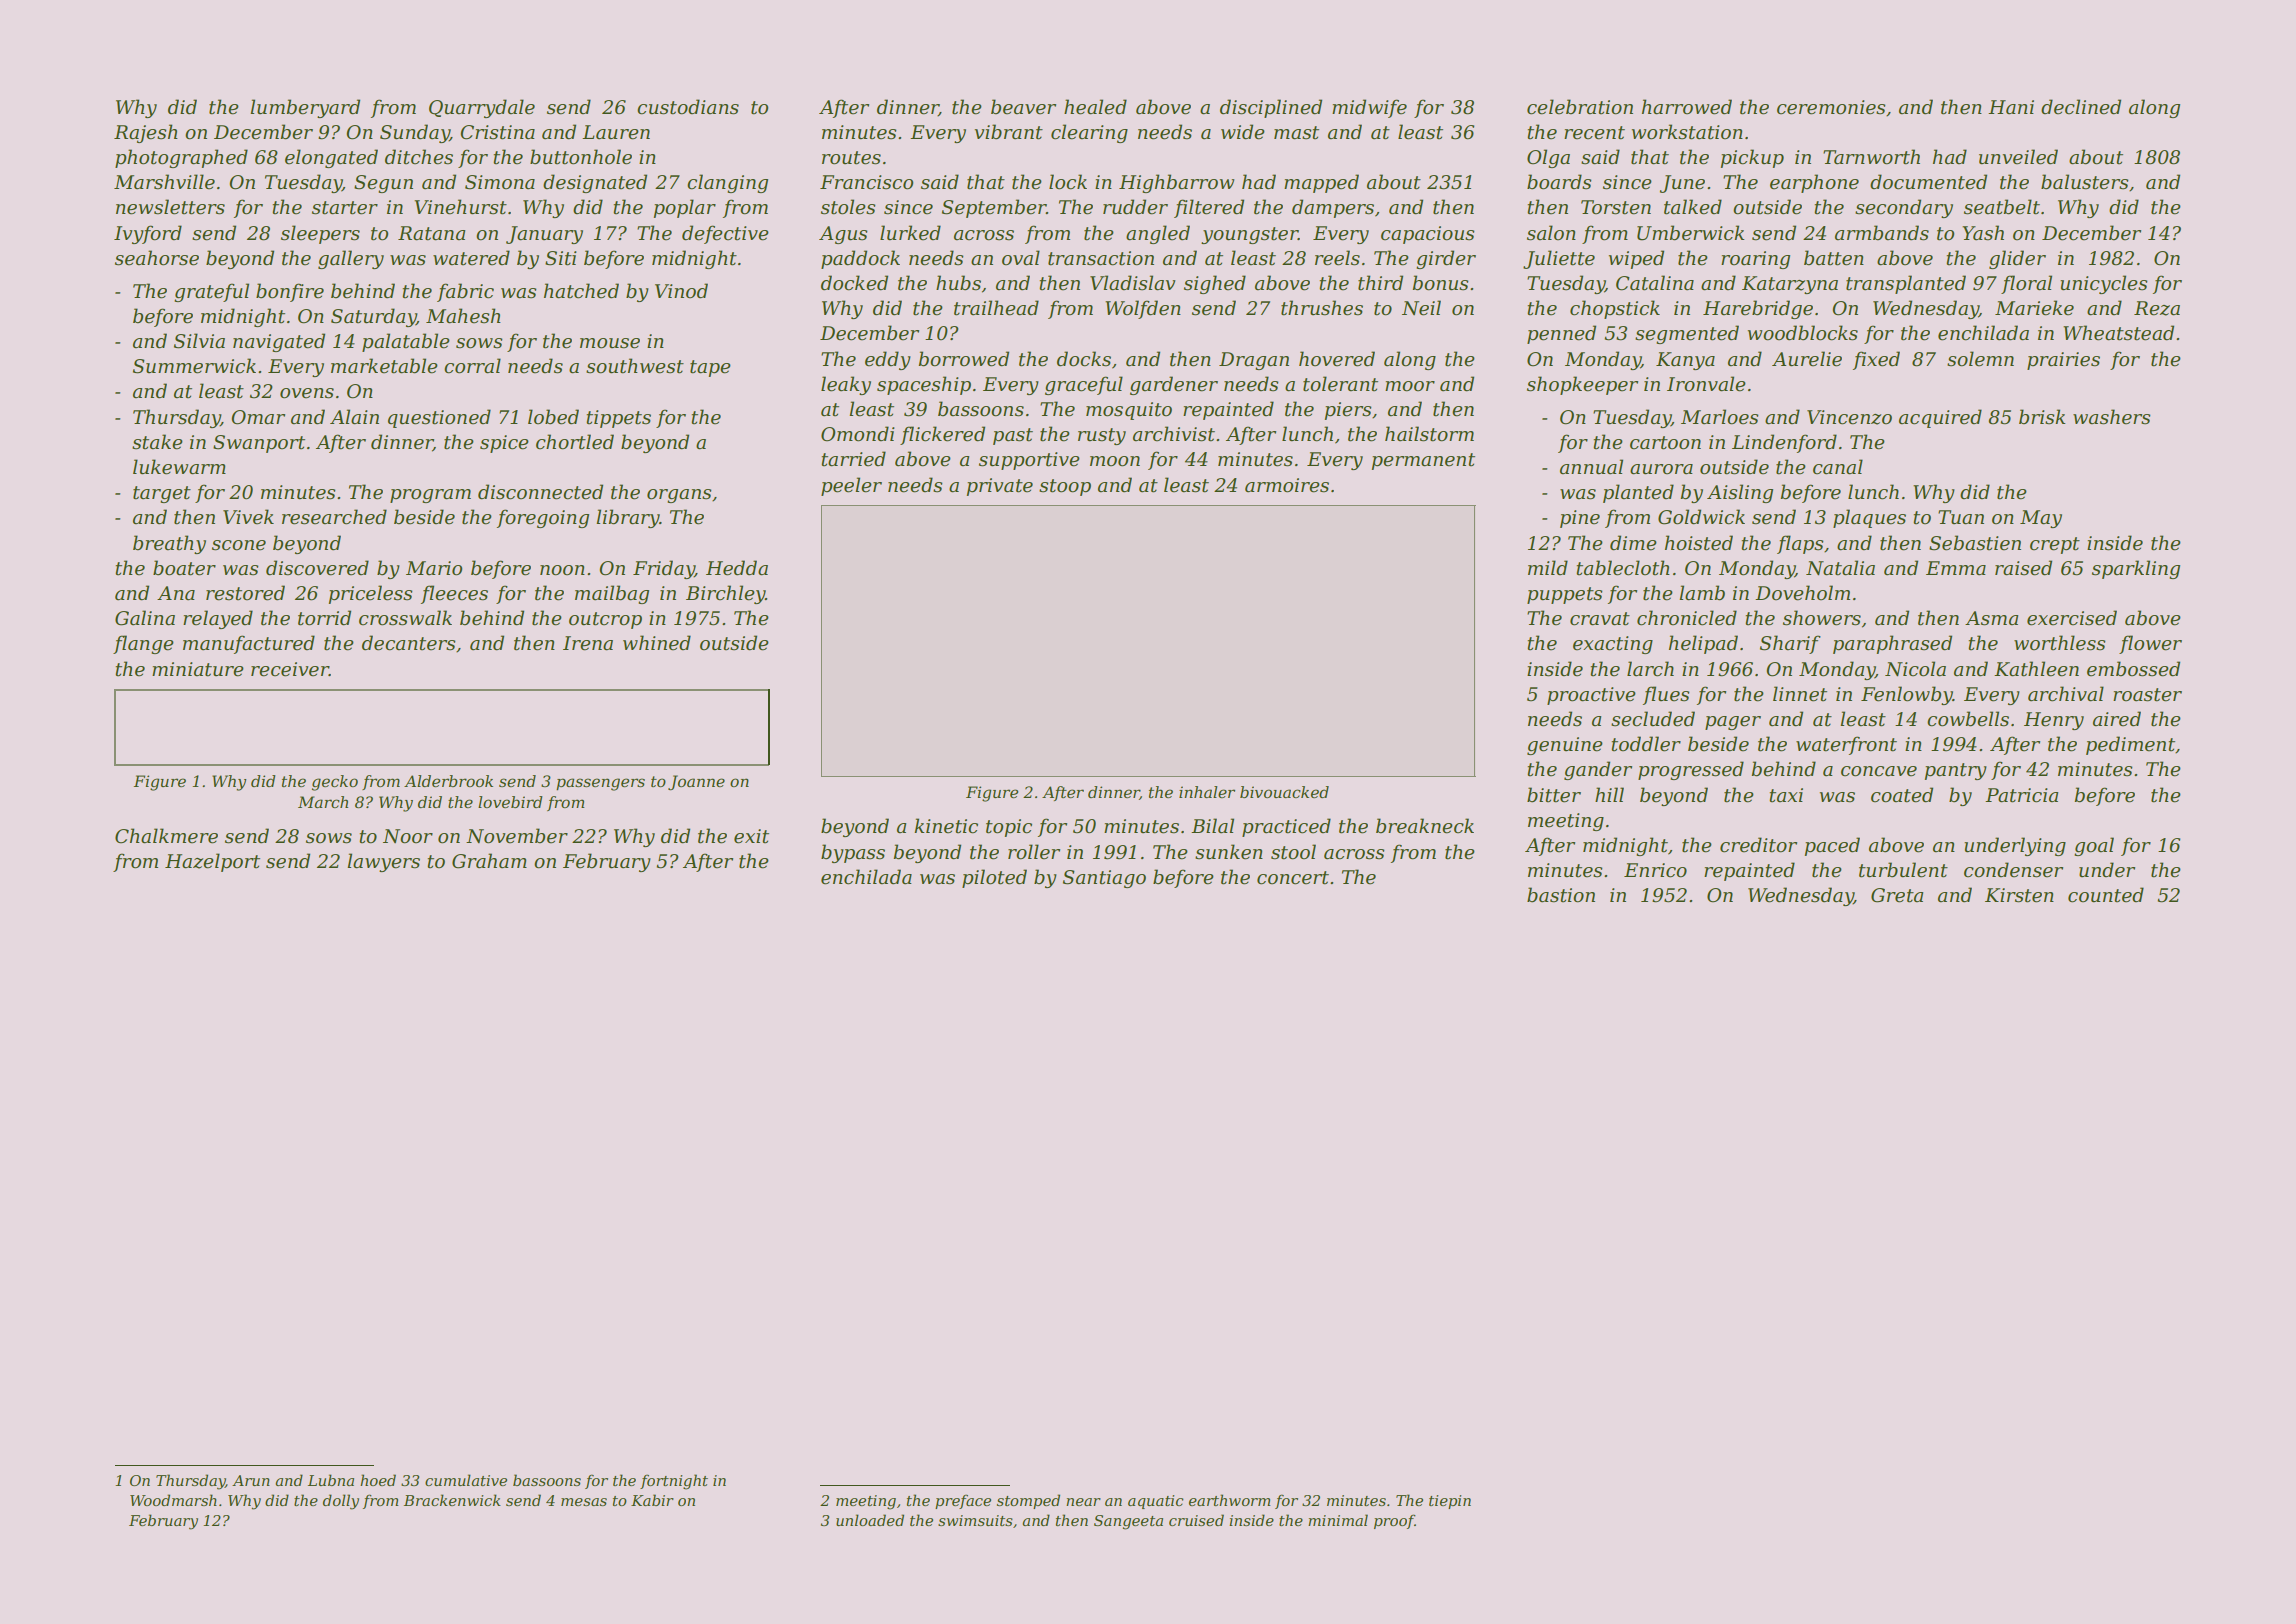 The height and width of the image is (1624, 2296). Describe the element at coordinates (1156, 1502) in the image. I see `aquatic` at that location.
